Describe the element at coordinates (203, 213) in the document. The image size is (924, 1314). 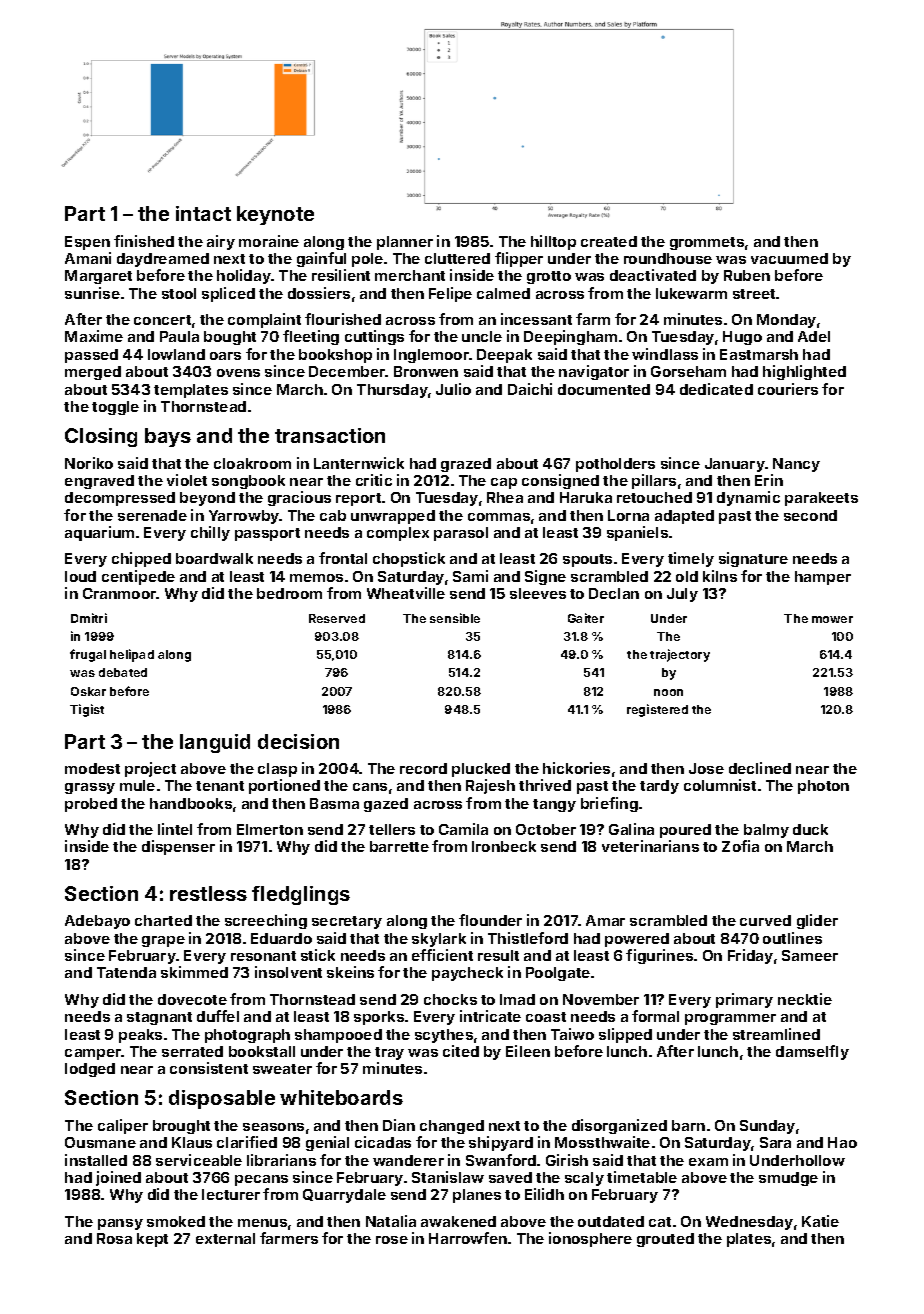
I see `intact` at that location.
